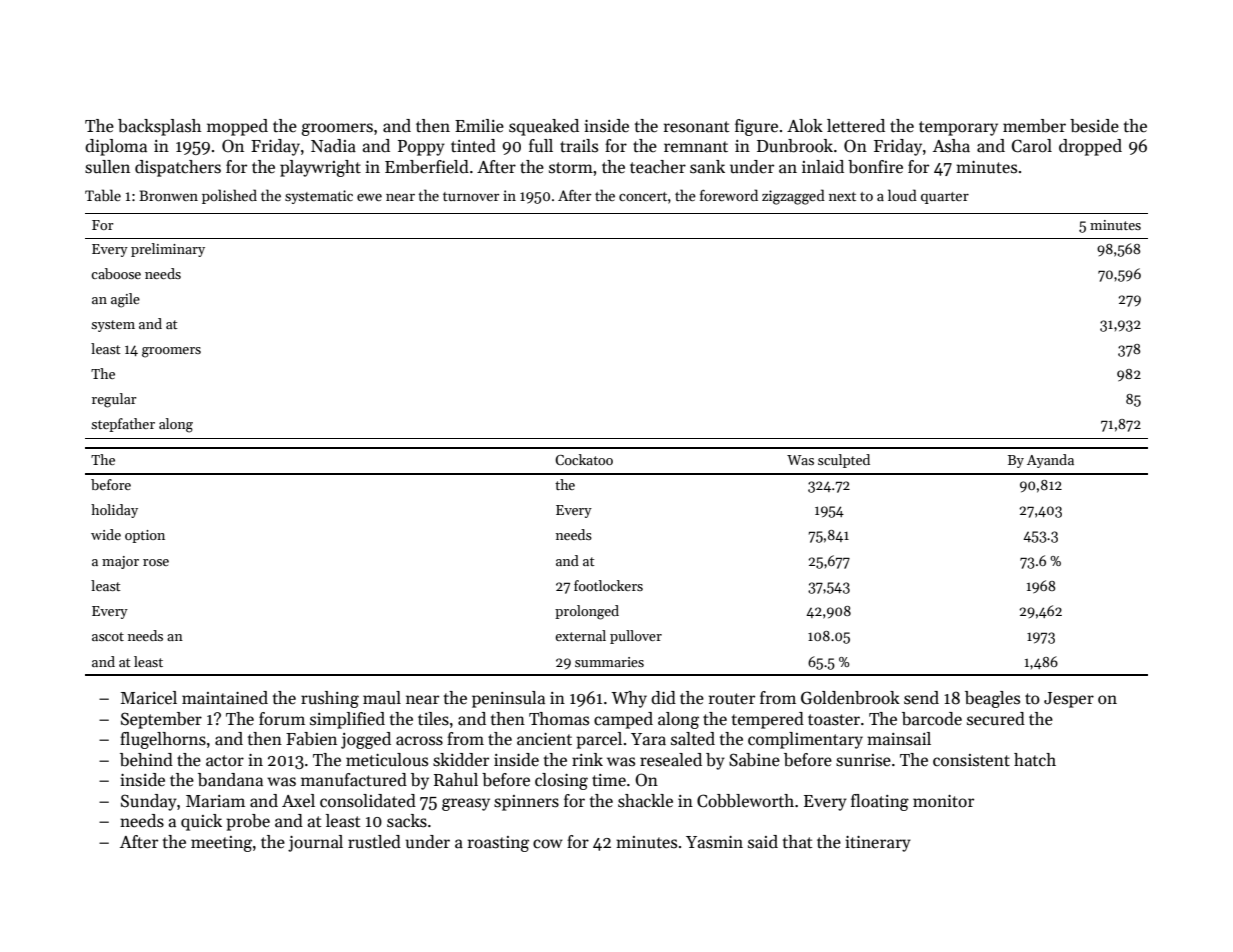 The image size is (1233, 952). What do you see at coordinates (1035, 760) in the screenshot?
I see `hatch` at bounding box center [1035, 760].
